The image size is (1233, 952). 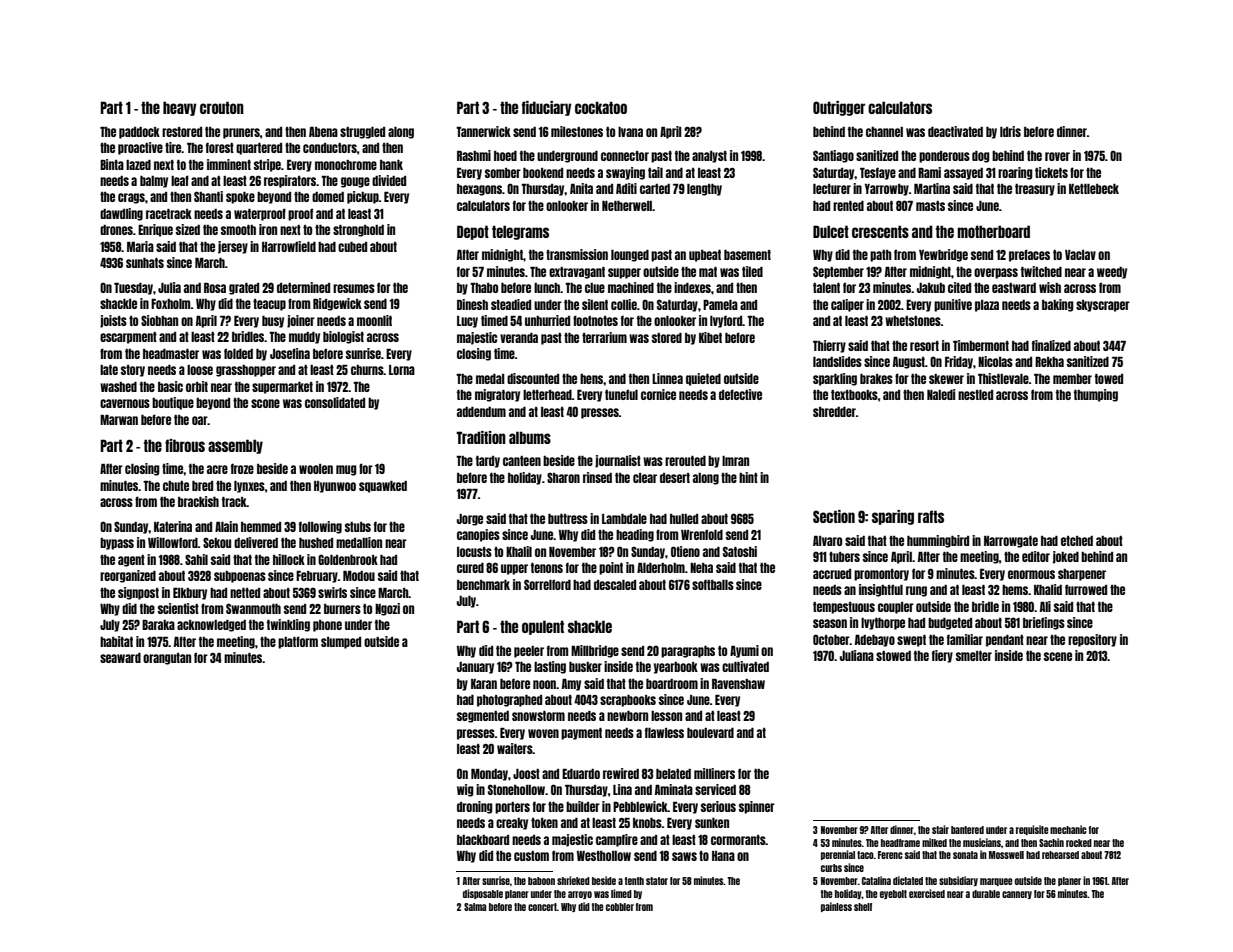 I want to click on cockatoo, so click(x=601, y=107).
